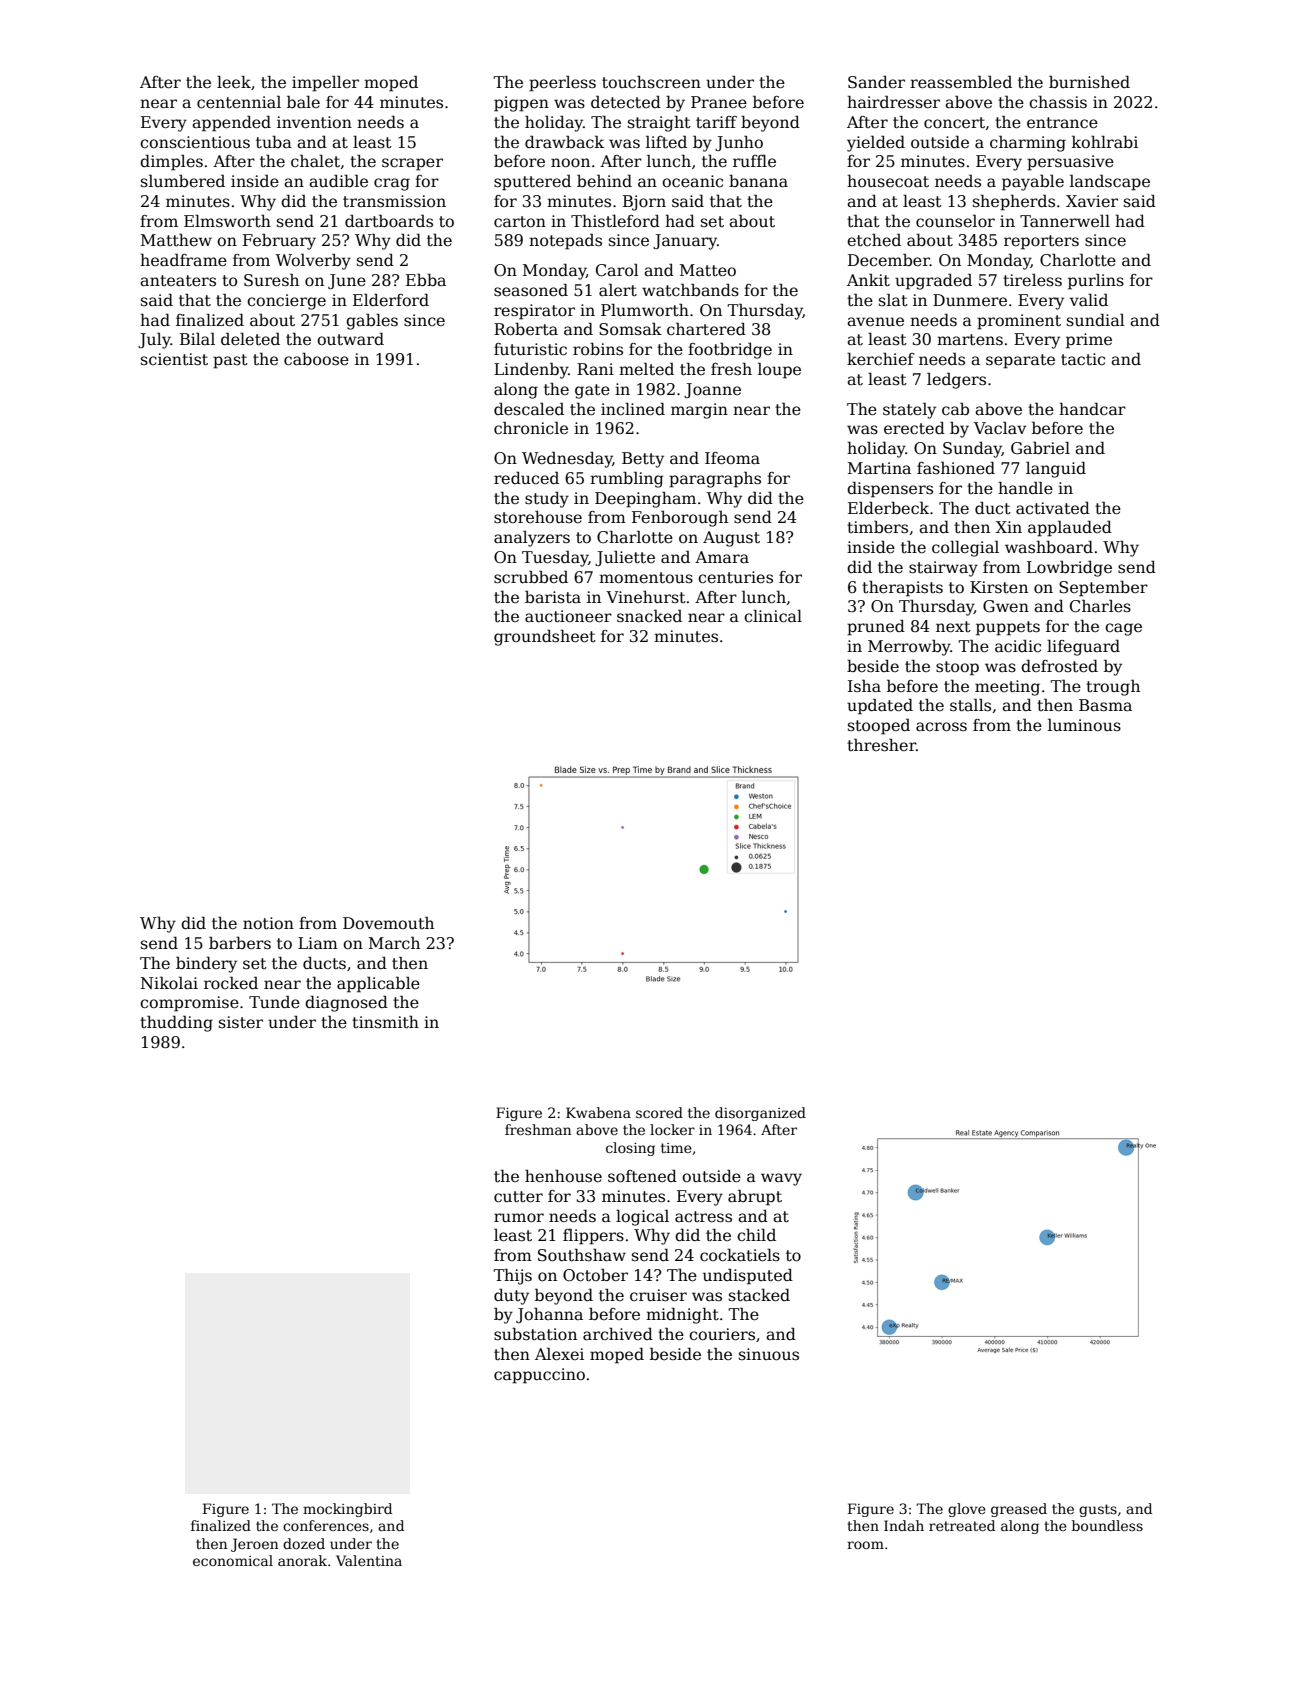 Image resolution: width=1302 pixels, height=1685 pixels. Describe the element at coordinates (274, 142) in the screenshot. I see `tuba` at that location.
